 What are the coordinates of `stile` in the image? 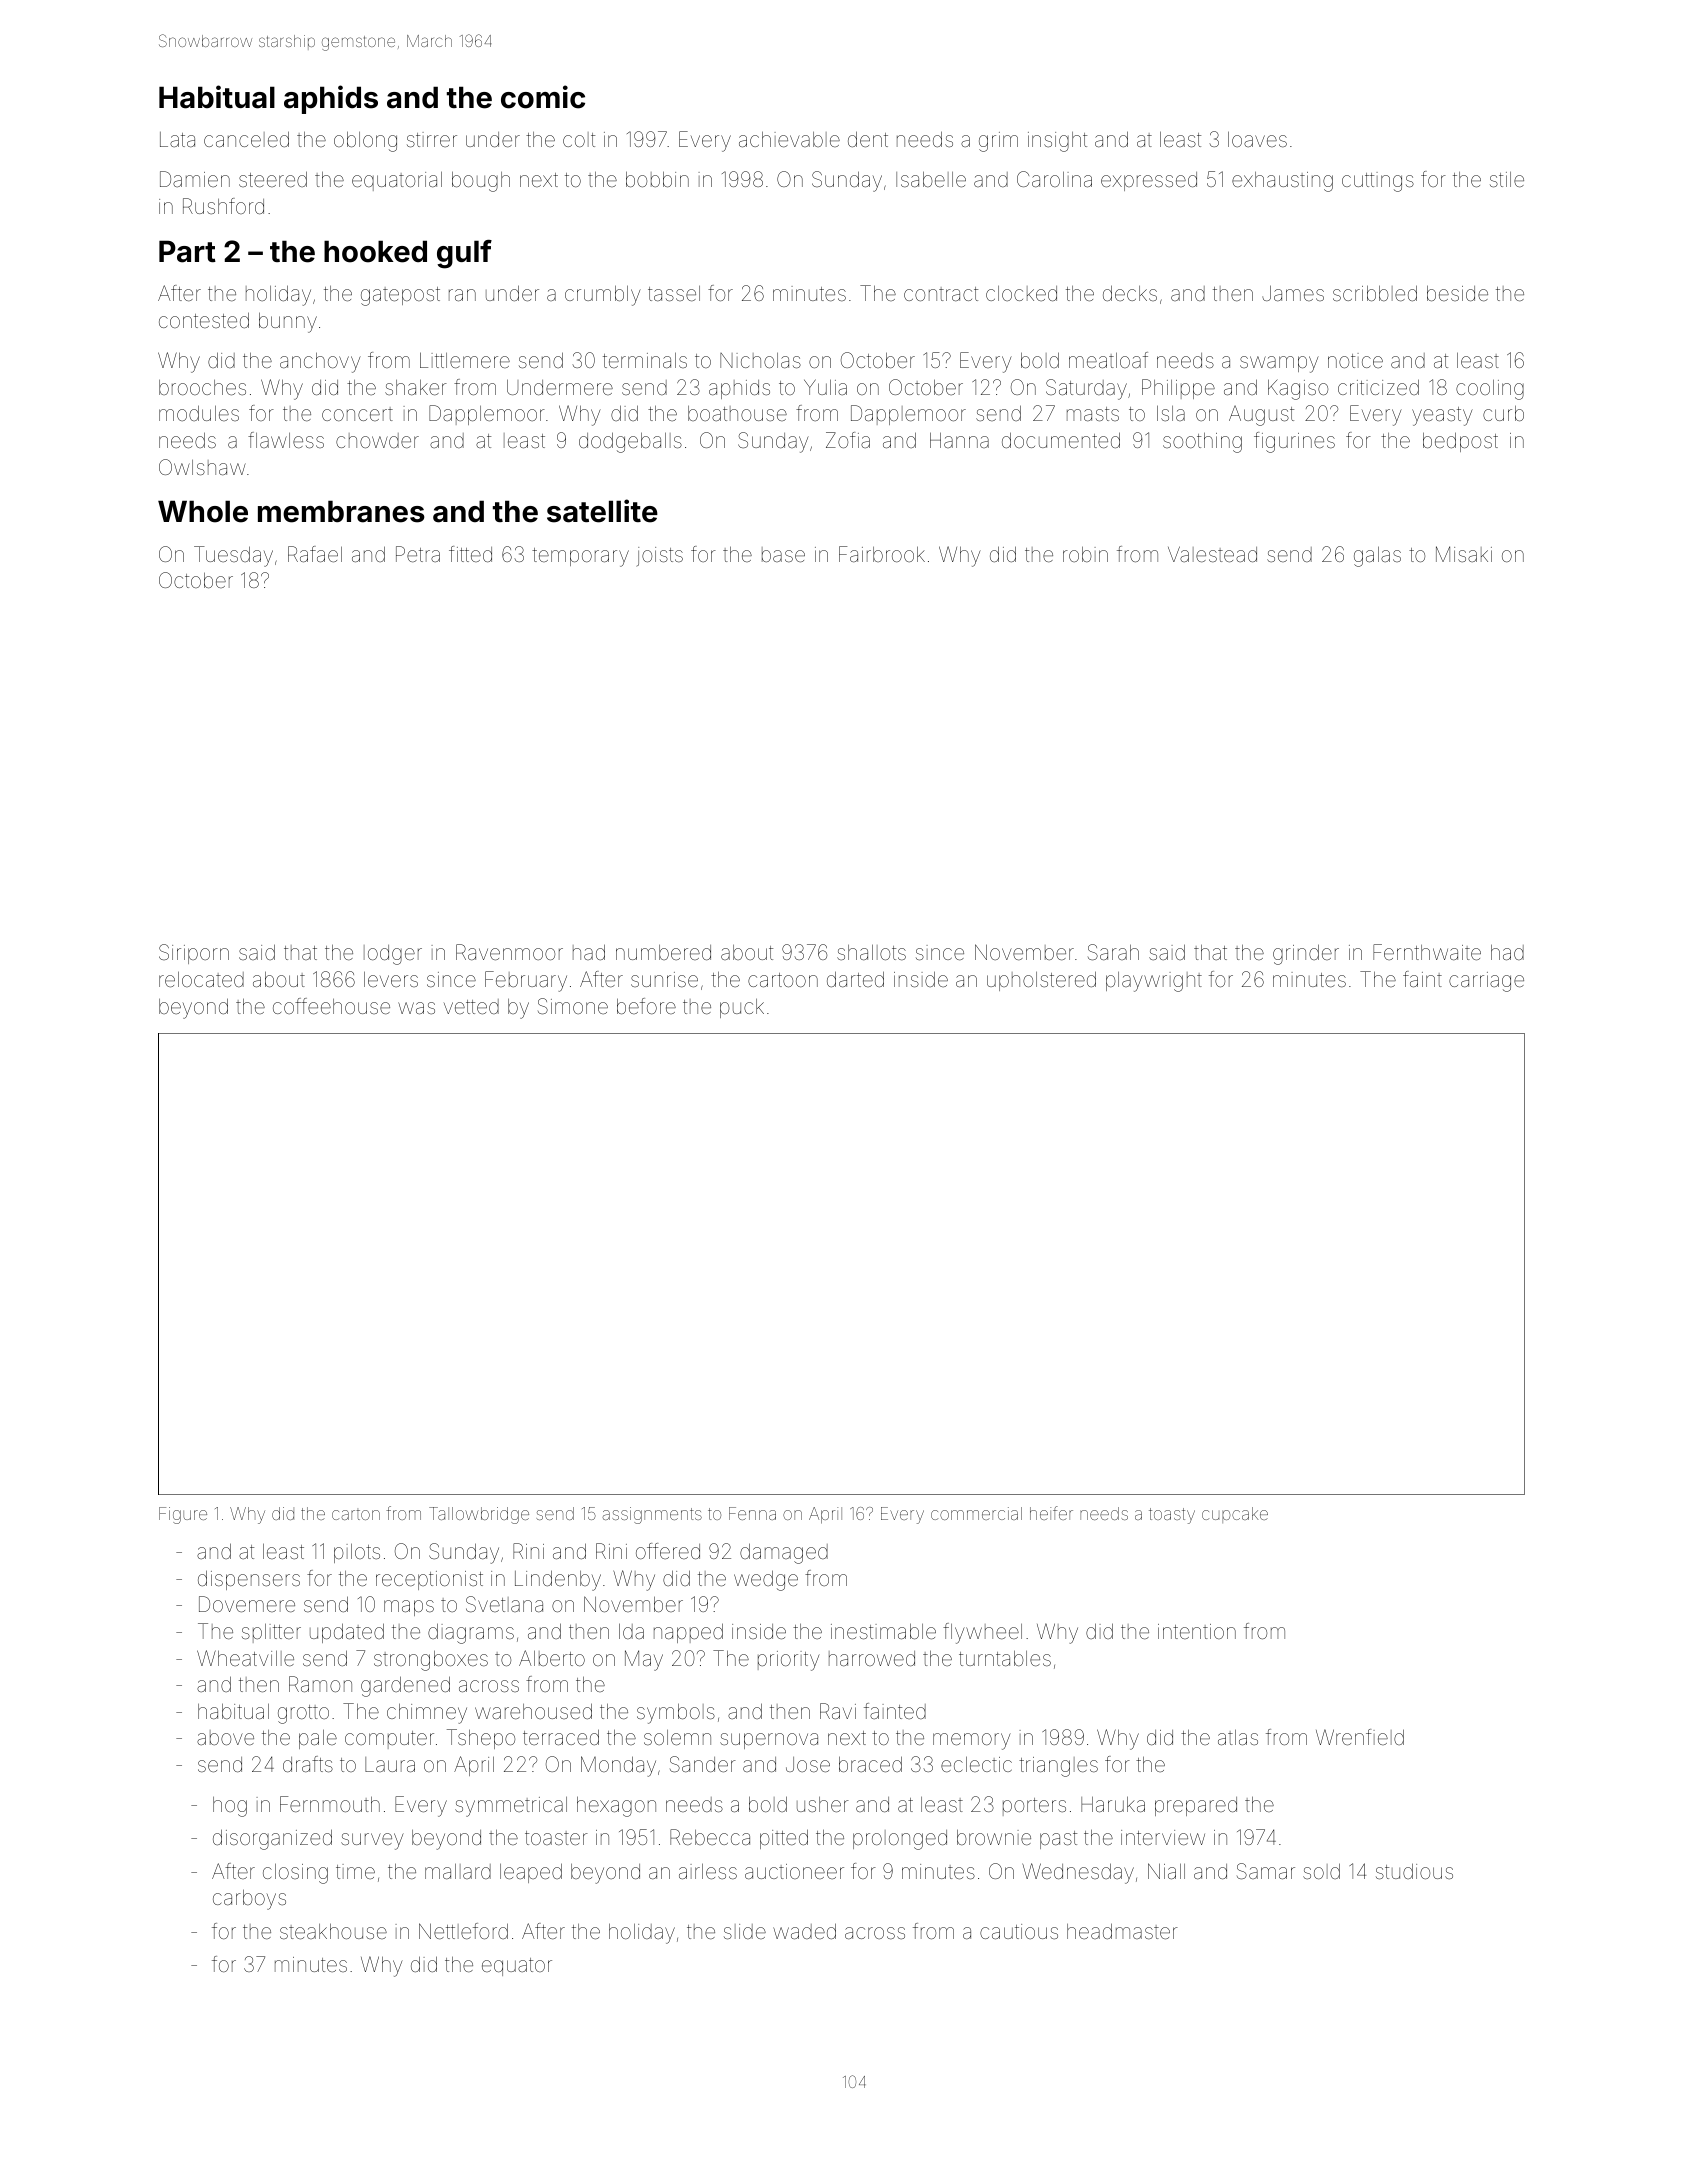 It's located at (1507, 179).
